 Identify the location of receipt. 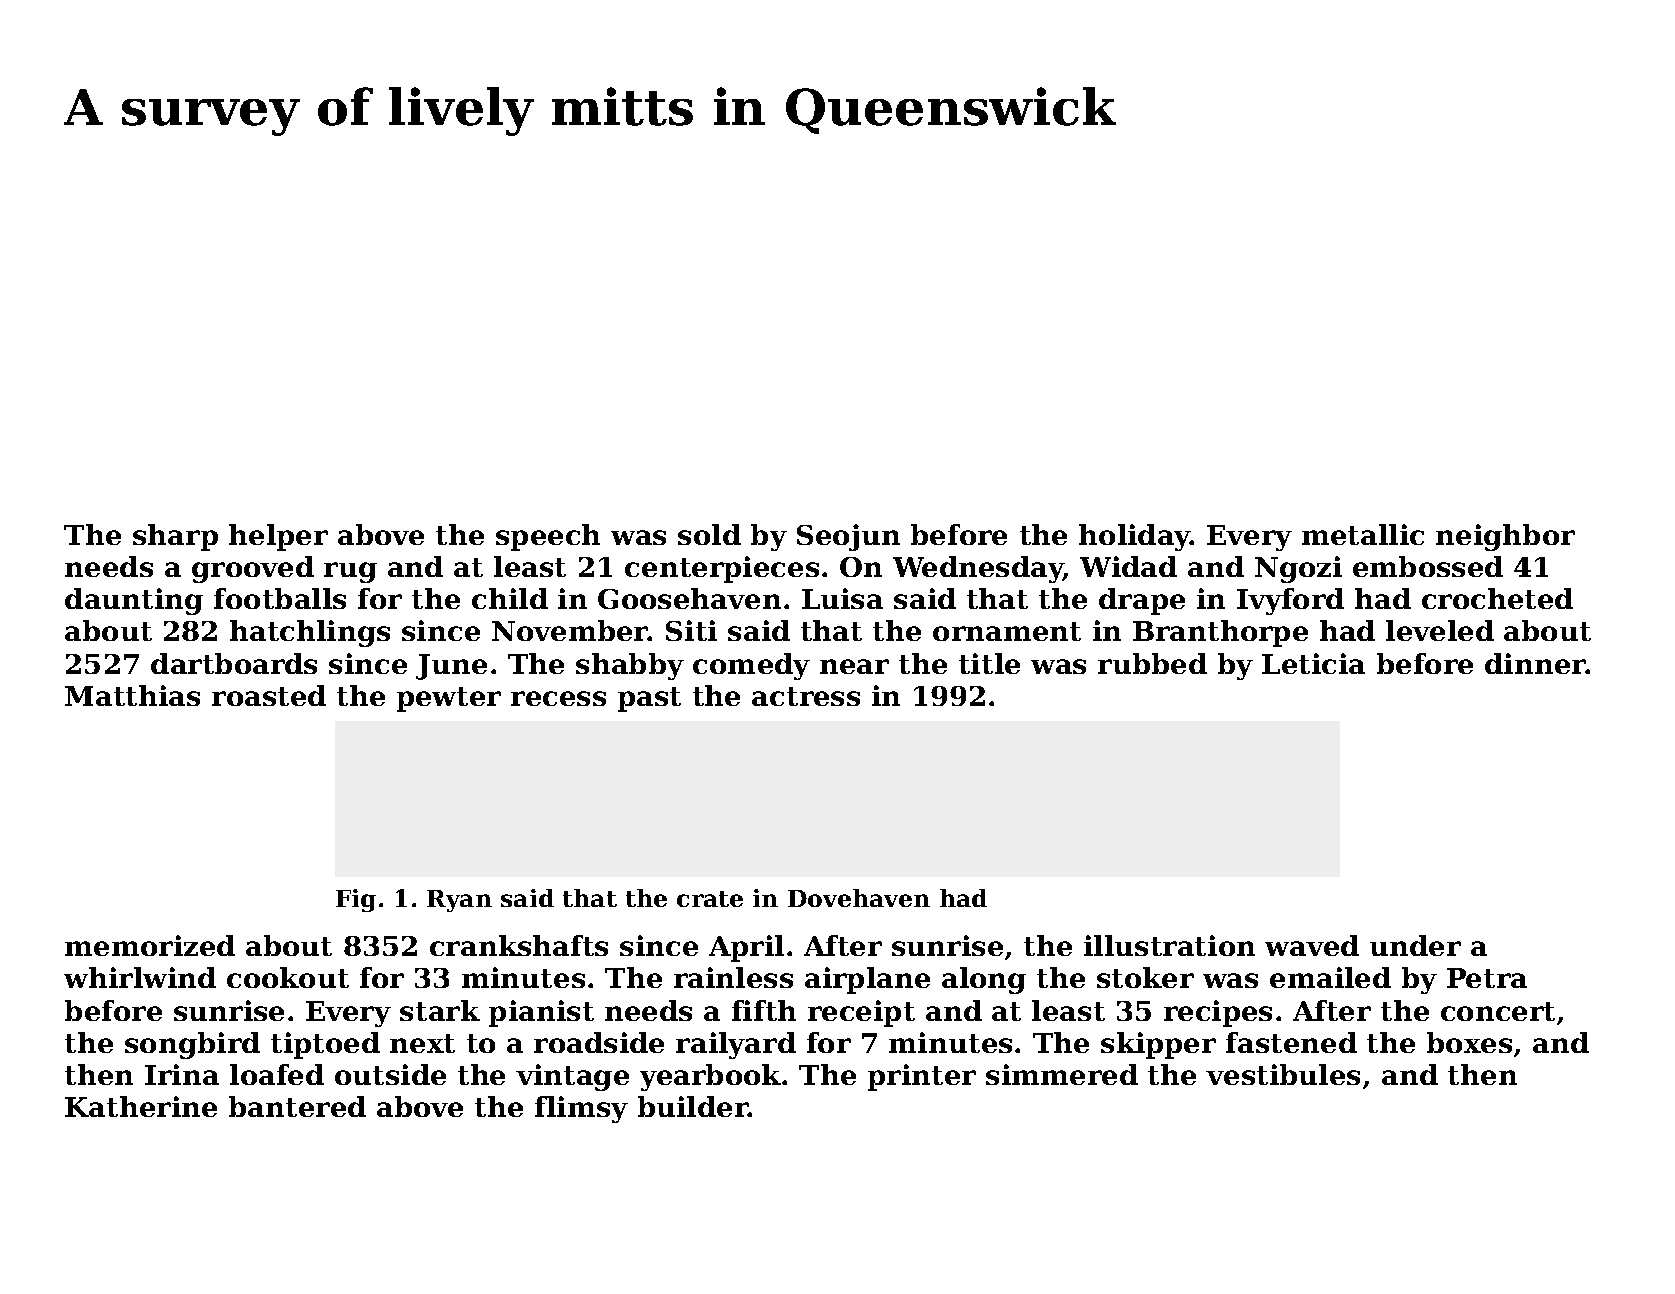
(861, 1013).
